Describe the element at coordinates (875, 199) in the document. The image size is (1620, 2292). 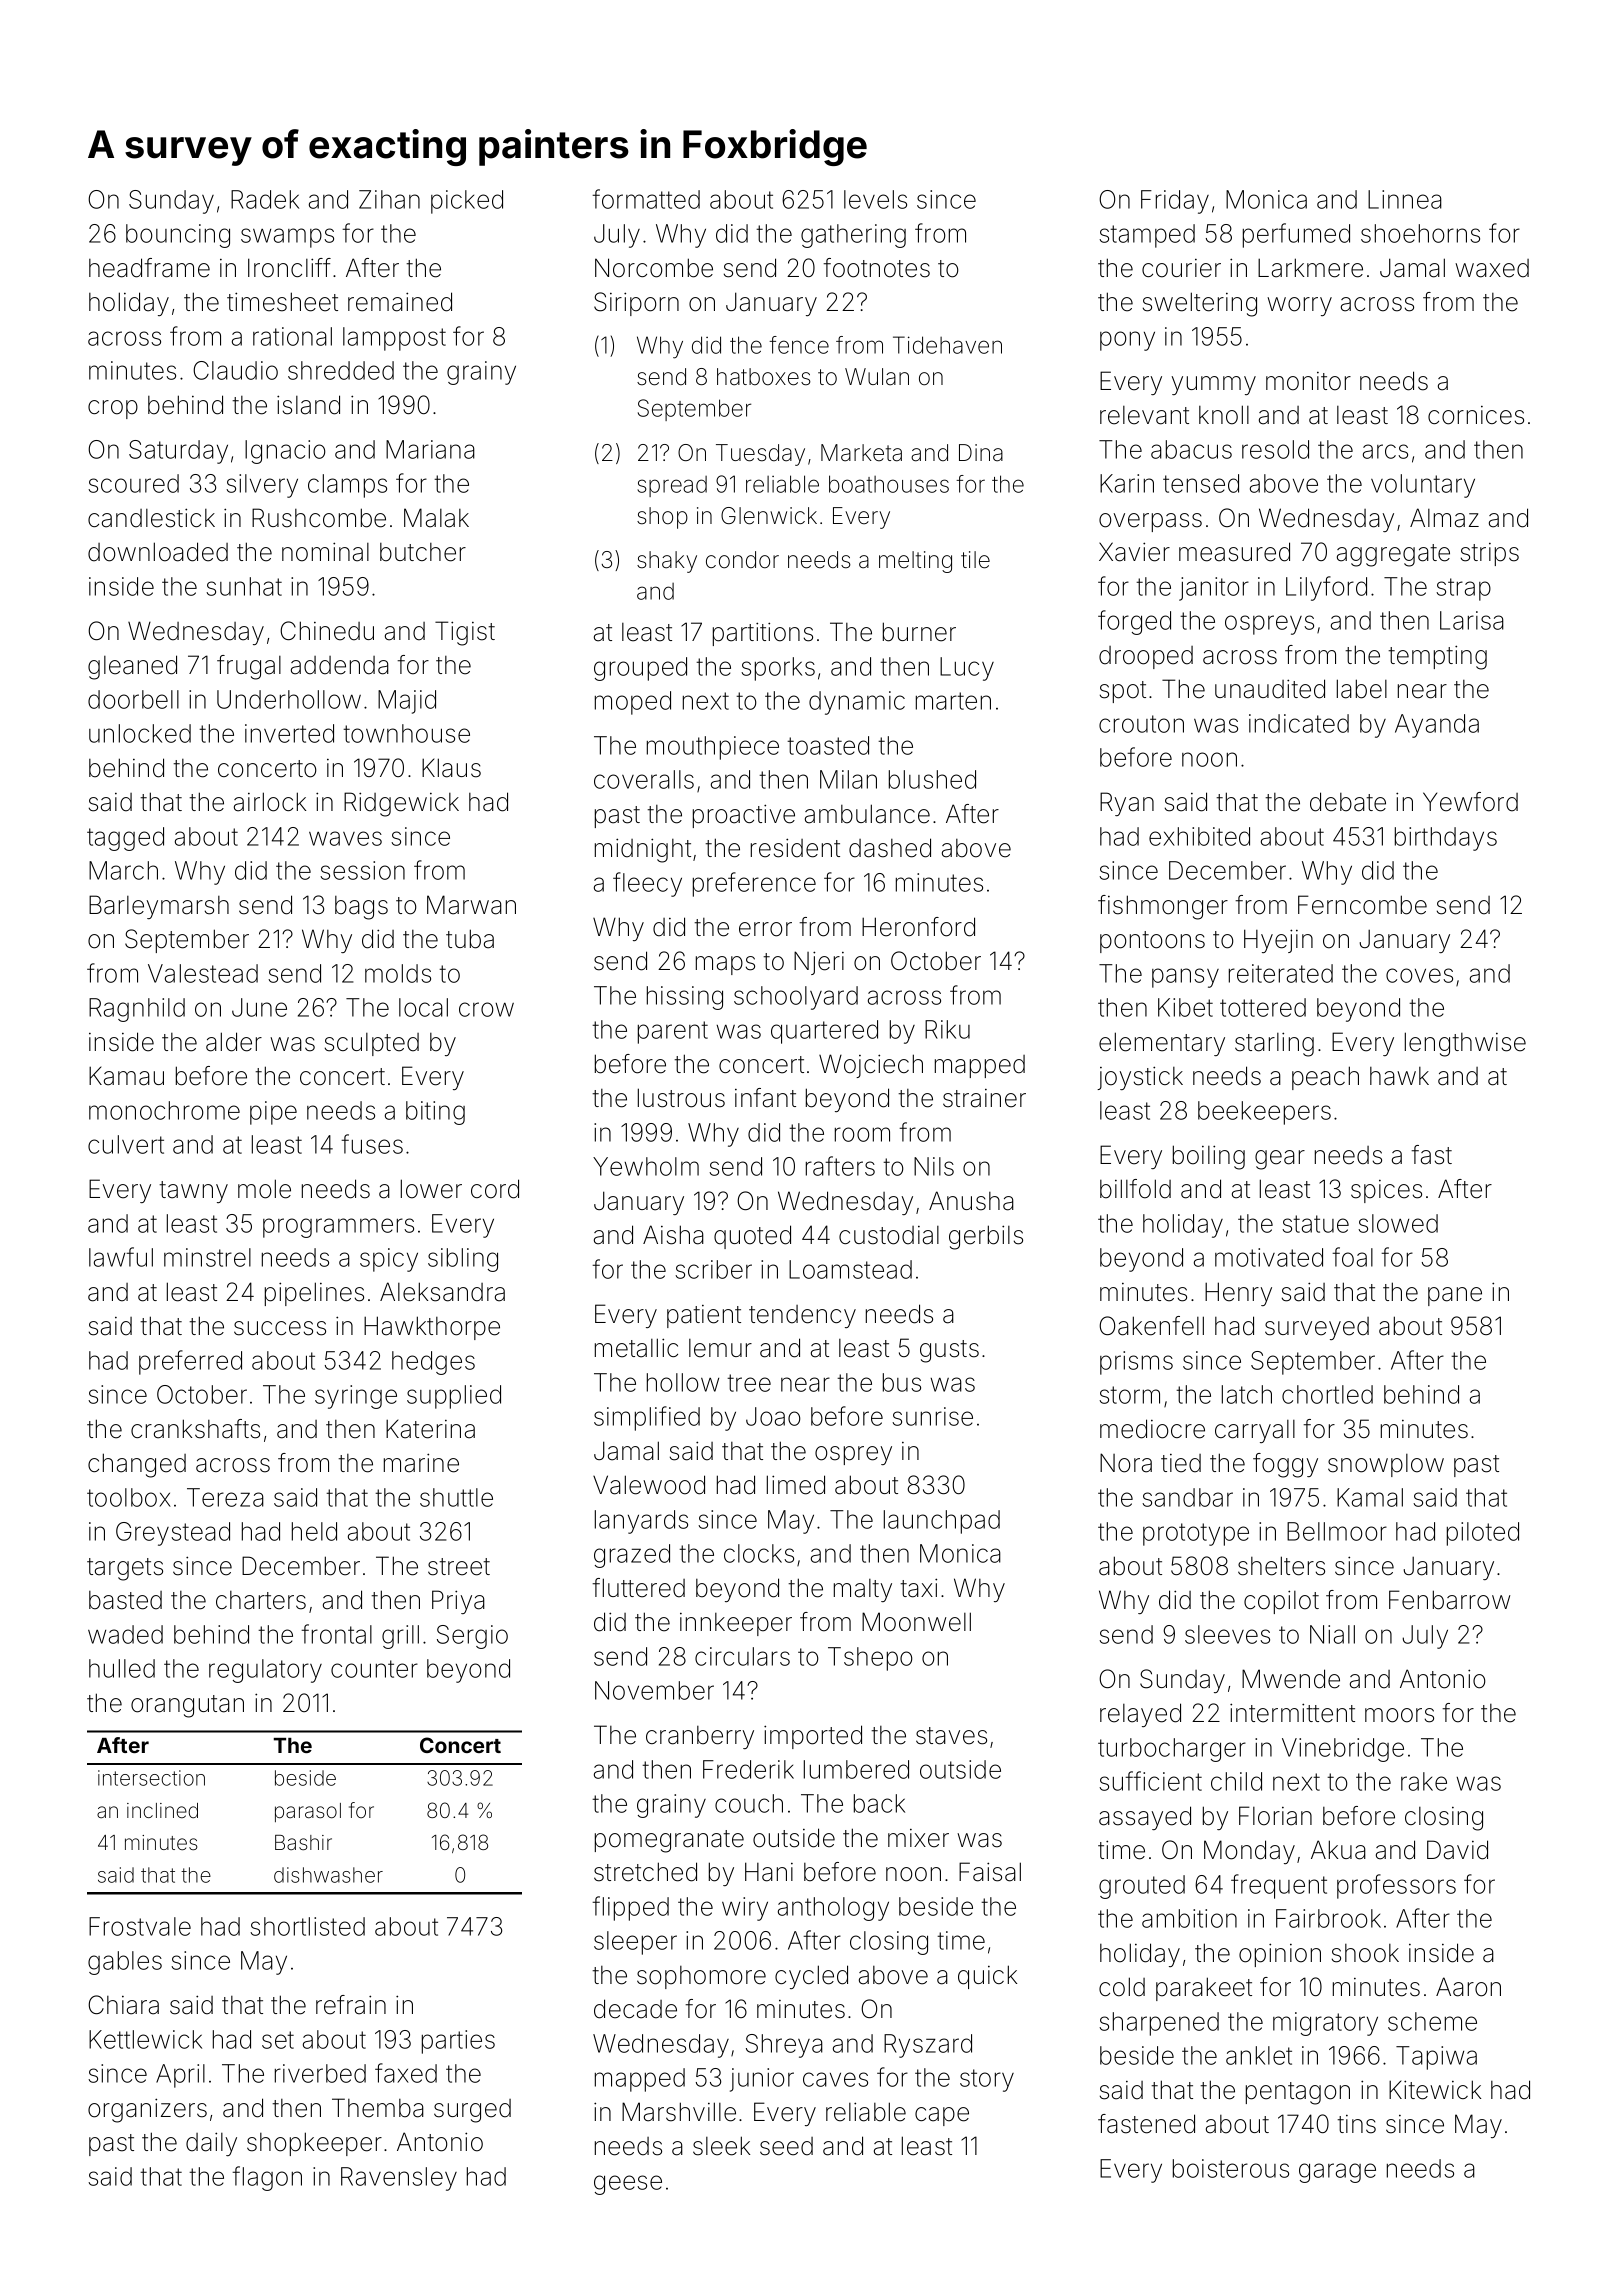
I see `levels` at that location.
